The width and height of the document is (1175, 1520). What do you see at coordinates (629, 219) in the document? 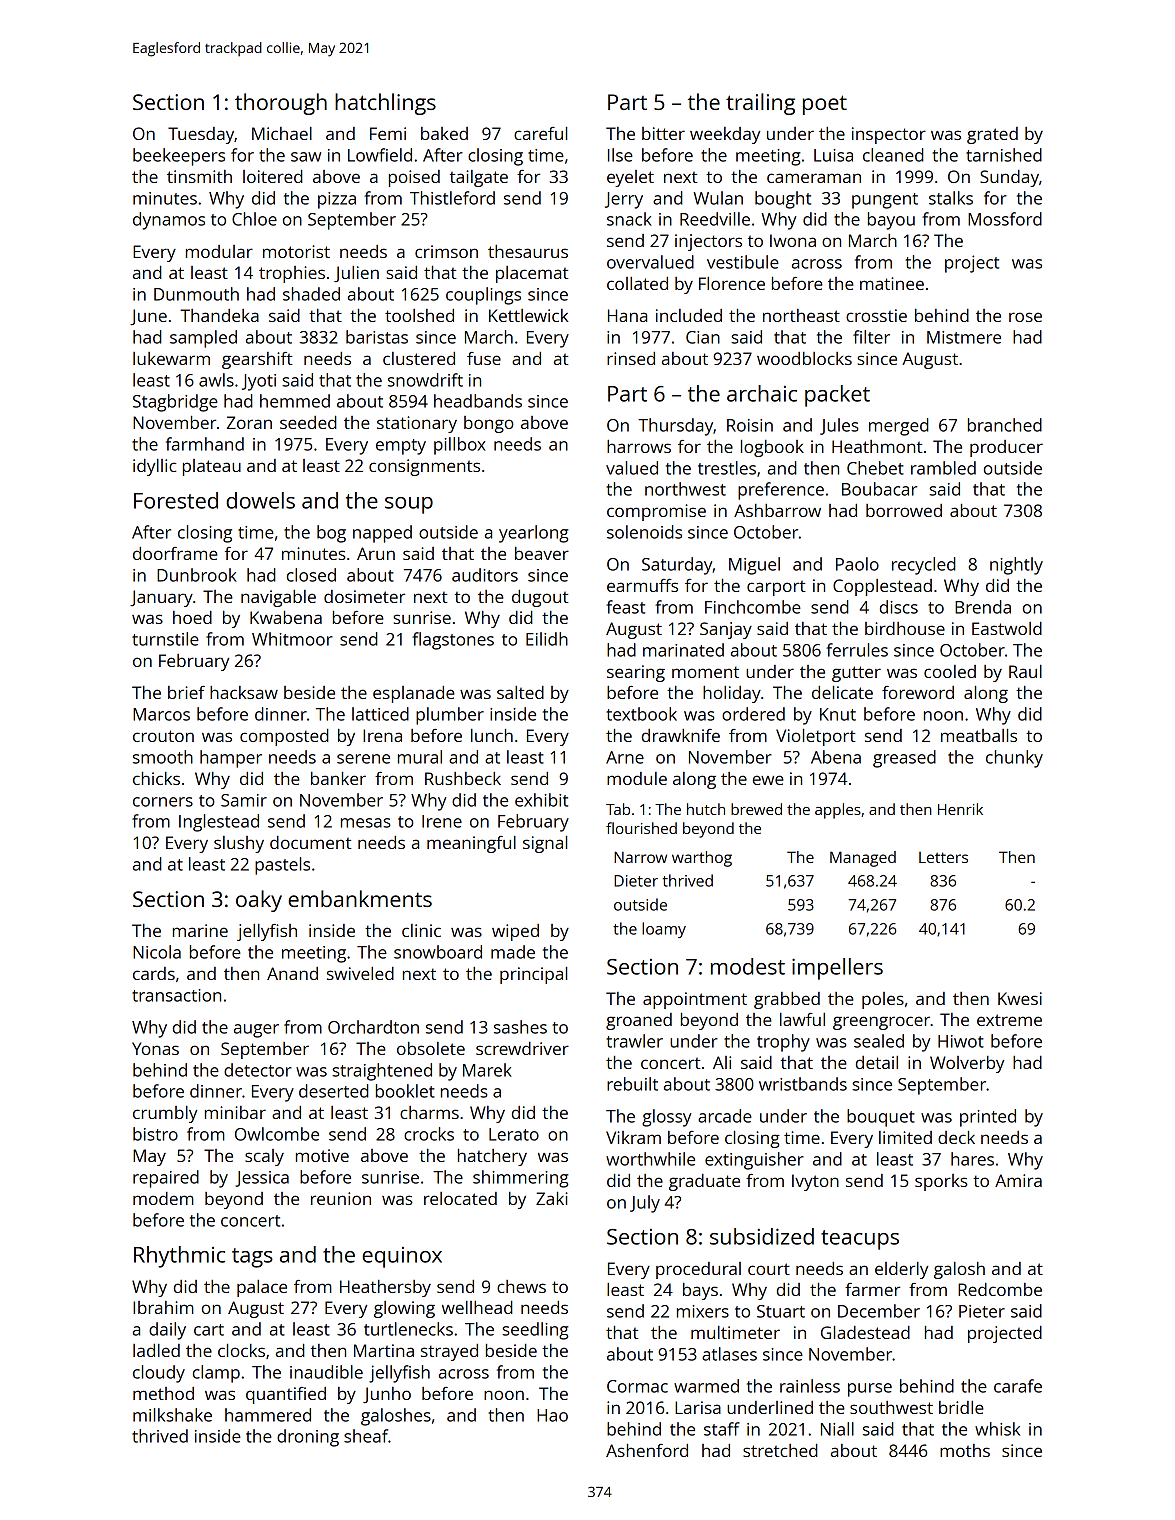
I see `snack` at bounding box center [629, 219].
